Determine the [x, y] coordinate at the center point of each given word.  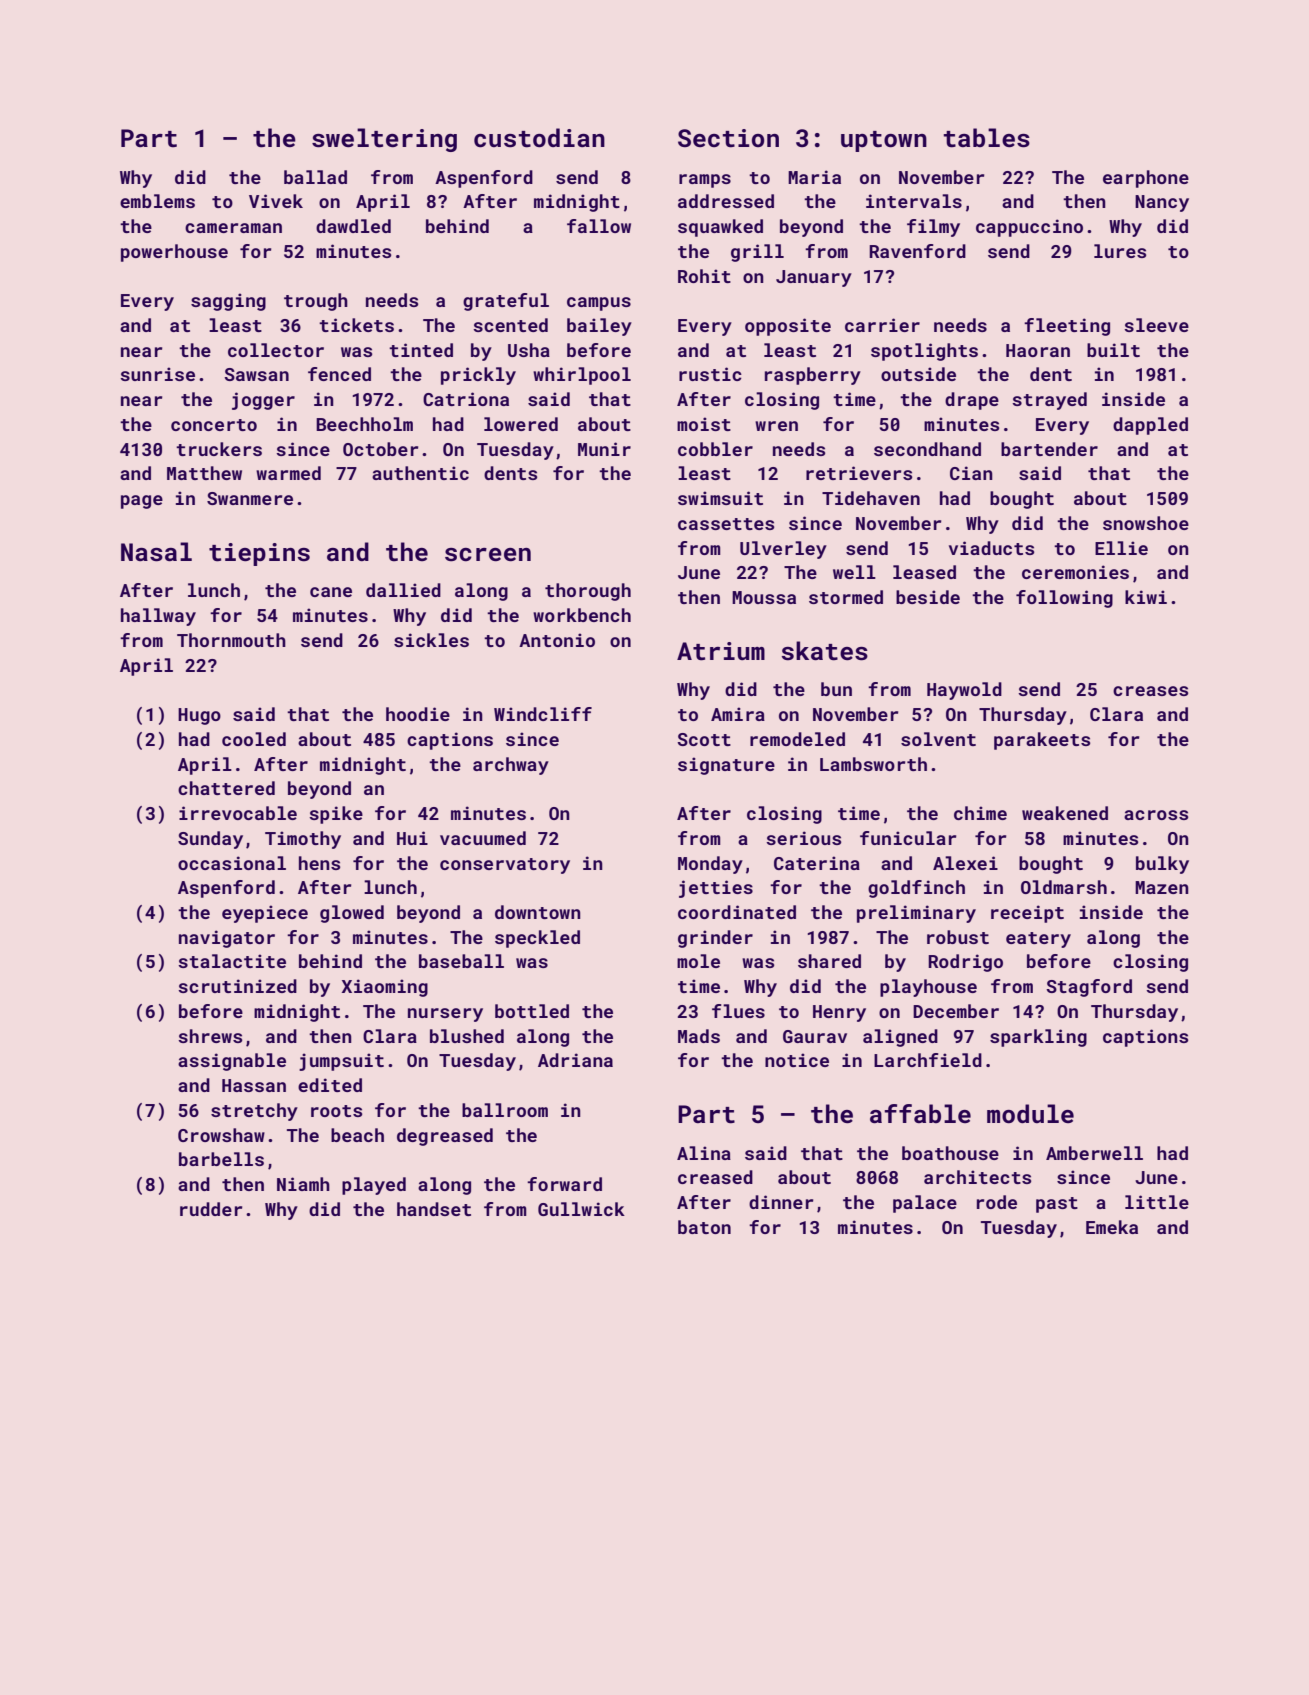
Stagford [1089, 988]
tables [986, 138]
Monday [710, 865]
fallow [599, 226]
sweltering [384, 140]
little [1157, 1202]
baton [704, 1227]
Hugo [199, 716]
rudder [211, 1209]
